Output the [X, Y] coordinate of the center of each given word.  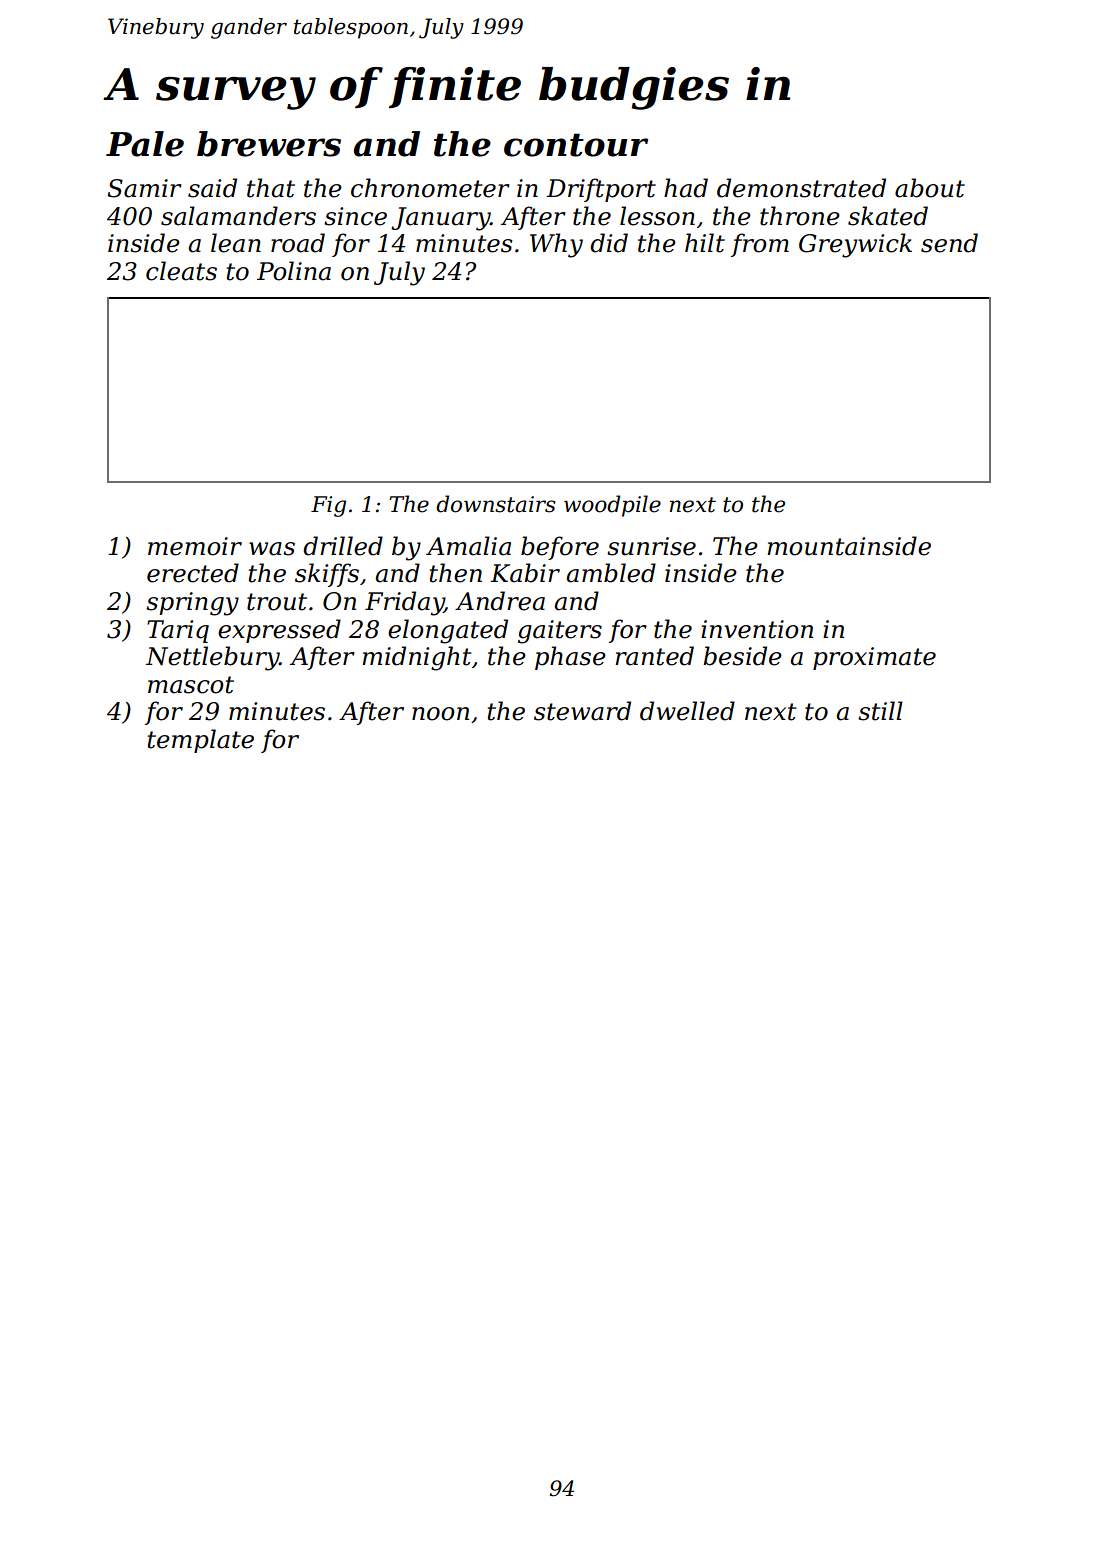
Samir [144, 188]
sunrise [651, 546]
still [880, 711]
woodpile [612, 506]
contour [576, 145]
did [609, 243]
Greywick [855, 245]
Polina [294, 271]
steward [582, 711]
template [201, 741]
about [930, 188]
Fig [328, 506]
